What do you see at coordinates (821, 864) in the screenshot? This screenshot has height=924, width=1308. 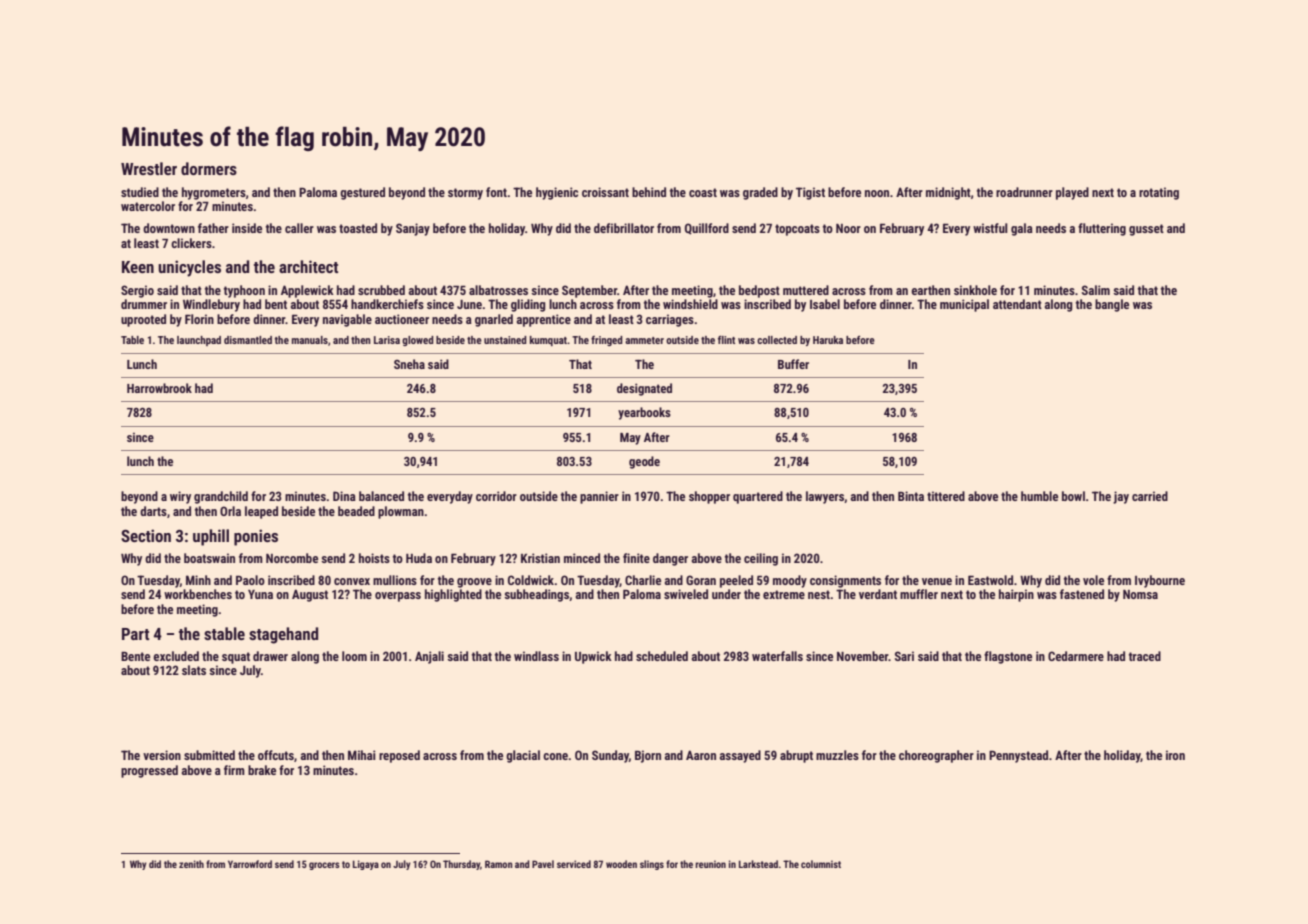 I see `columnist` at bounding box center [821, 864].
